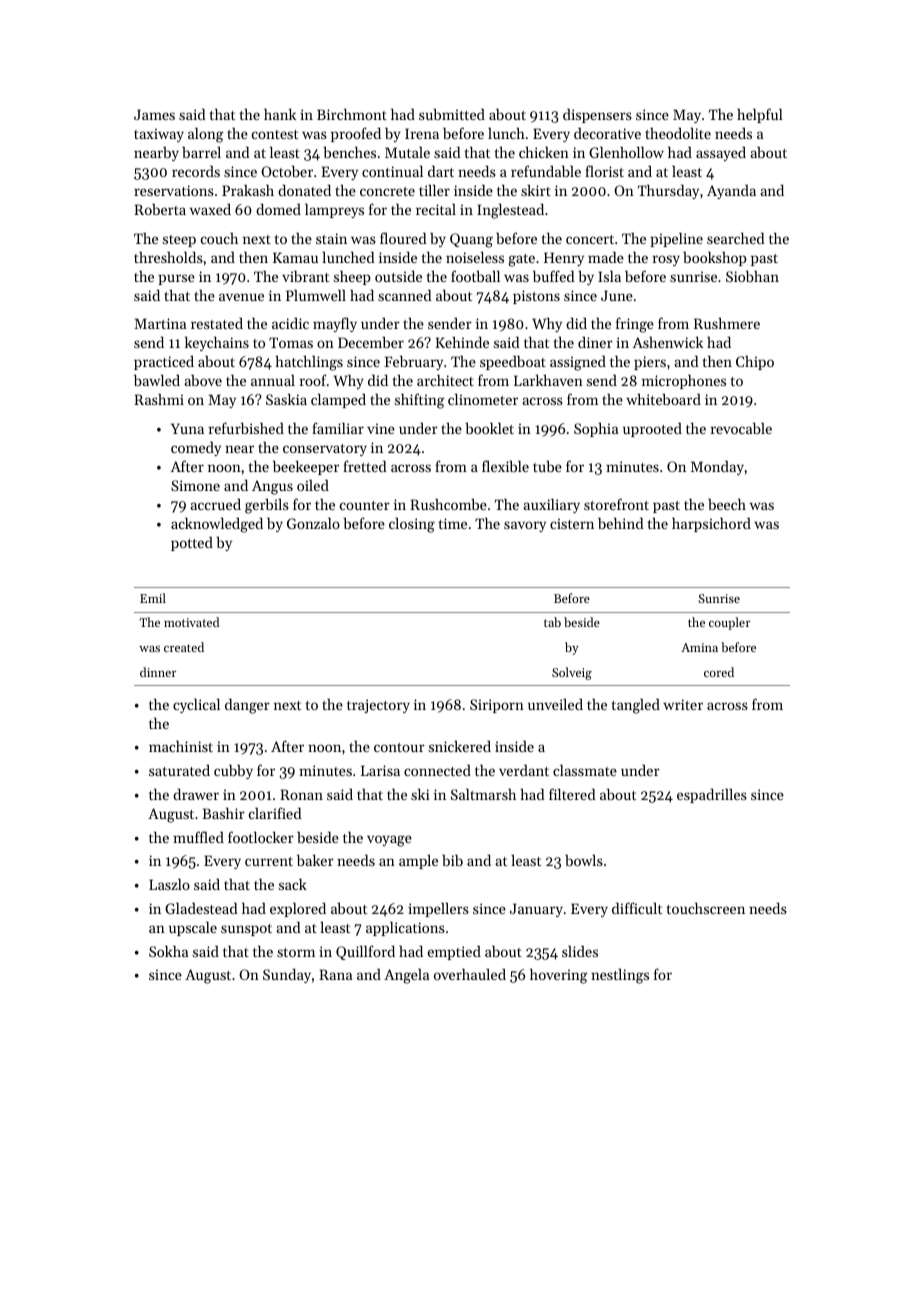 Image resolution: width=924 pixels, height=1314 pixels. Describe the element at coordinates (483, 794) in the image. I see `Saltmarsh` at that location.
